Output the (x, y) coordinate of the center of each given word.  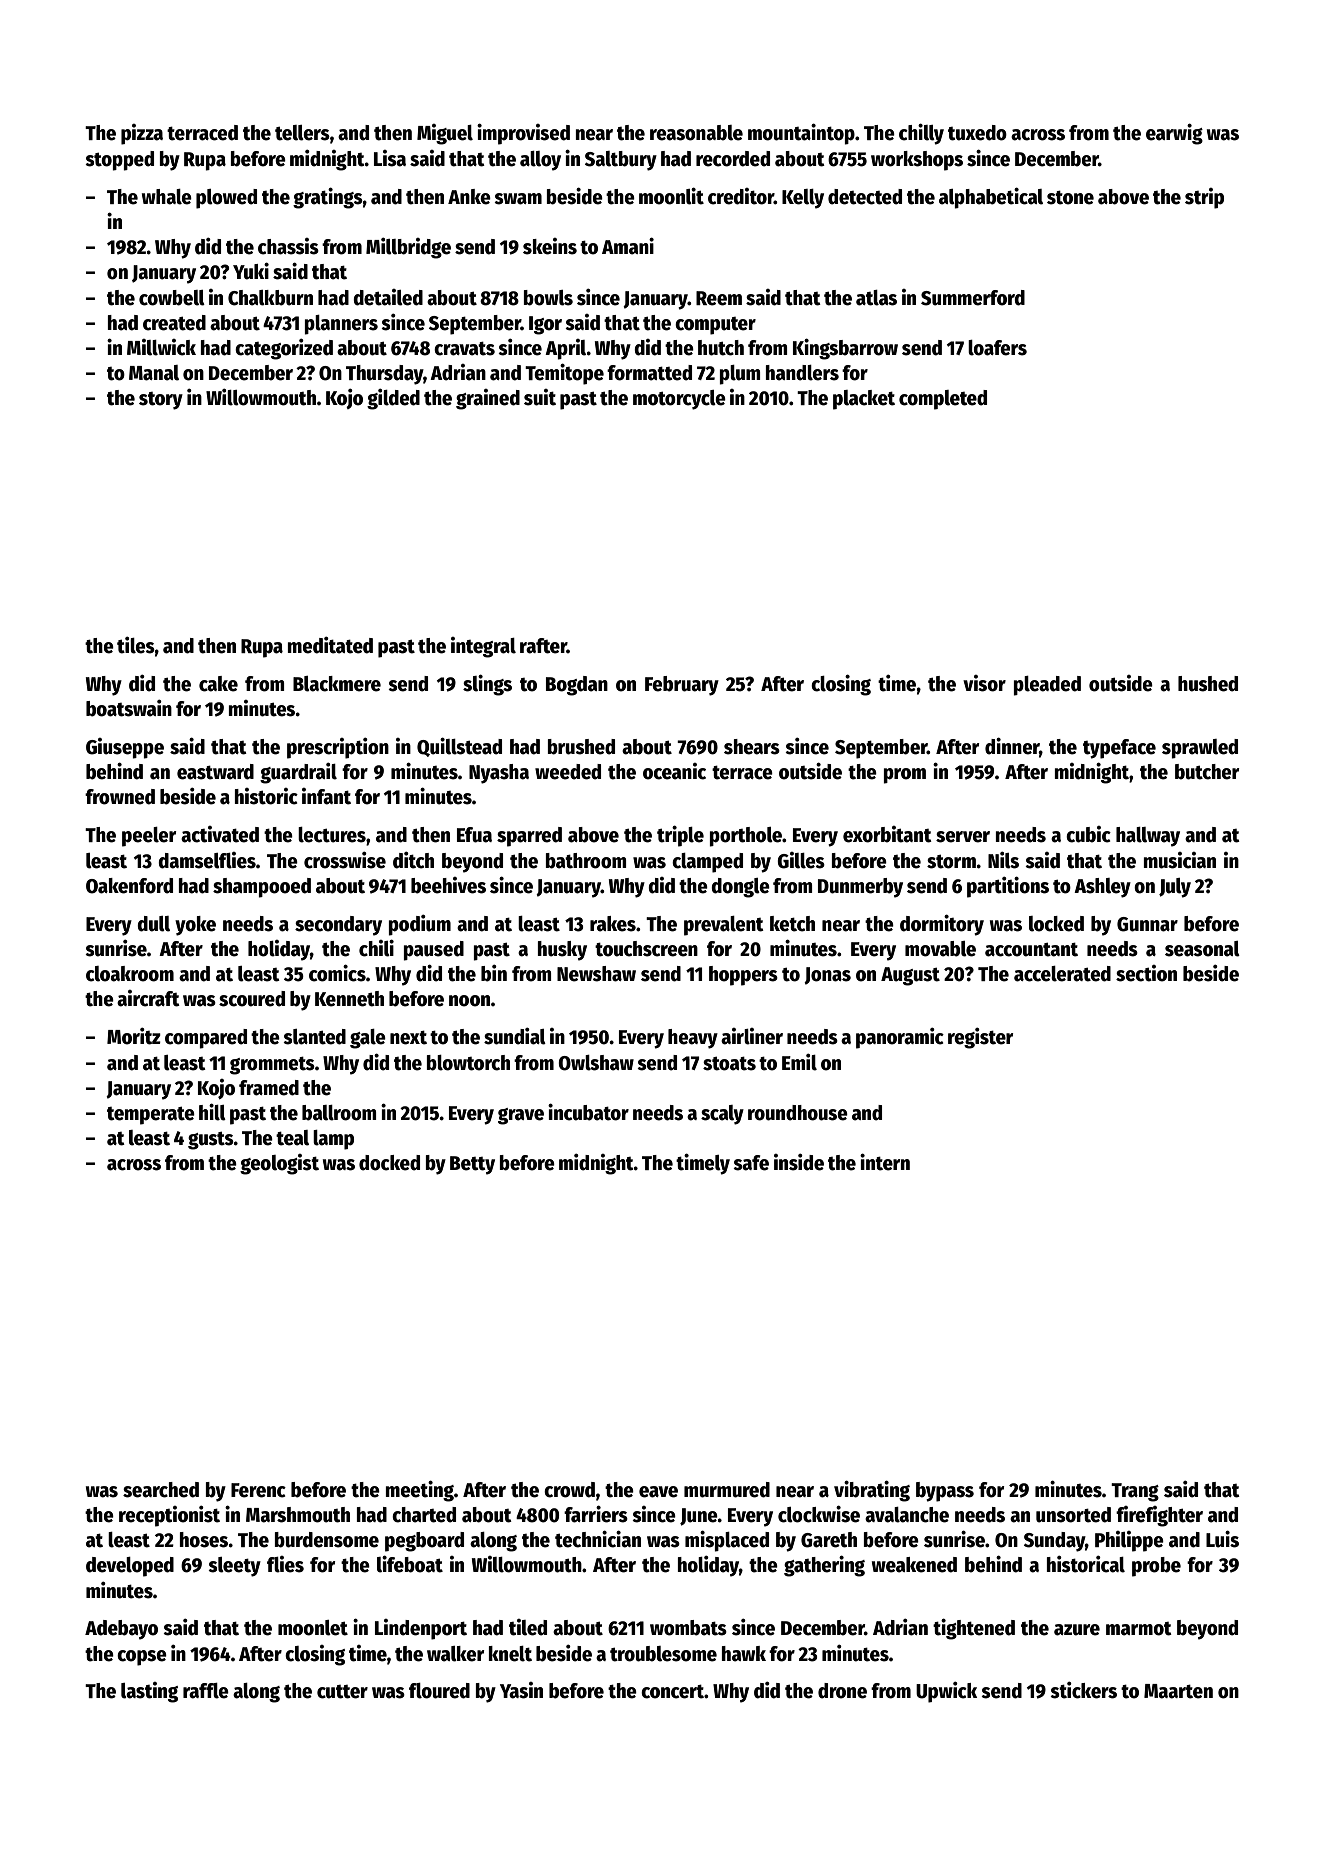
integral (483, 647)
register (980, 1038)
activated (220, 834)
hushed (1208, 684)
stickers (1083, 1690)
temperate (151, 1116)
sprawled (1200, 749)
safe (751, 1163)
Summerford (973, 298)
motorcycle (679, 400)
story (161, 401)
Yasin (521, 1690)
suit (540, 397)
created (174, 323)
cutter (342, 1692)
